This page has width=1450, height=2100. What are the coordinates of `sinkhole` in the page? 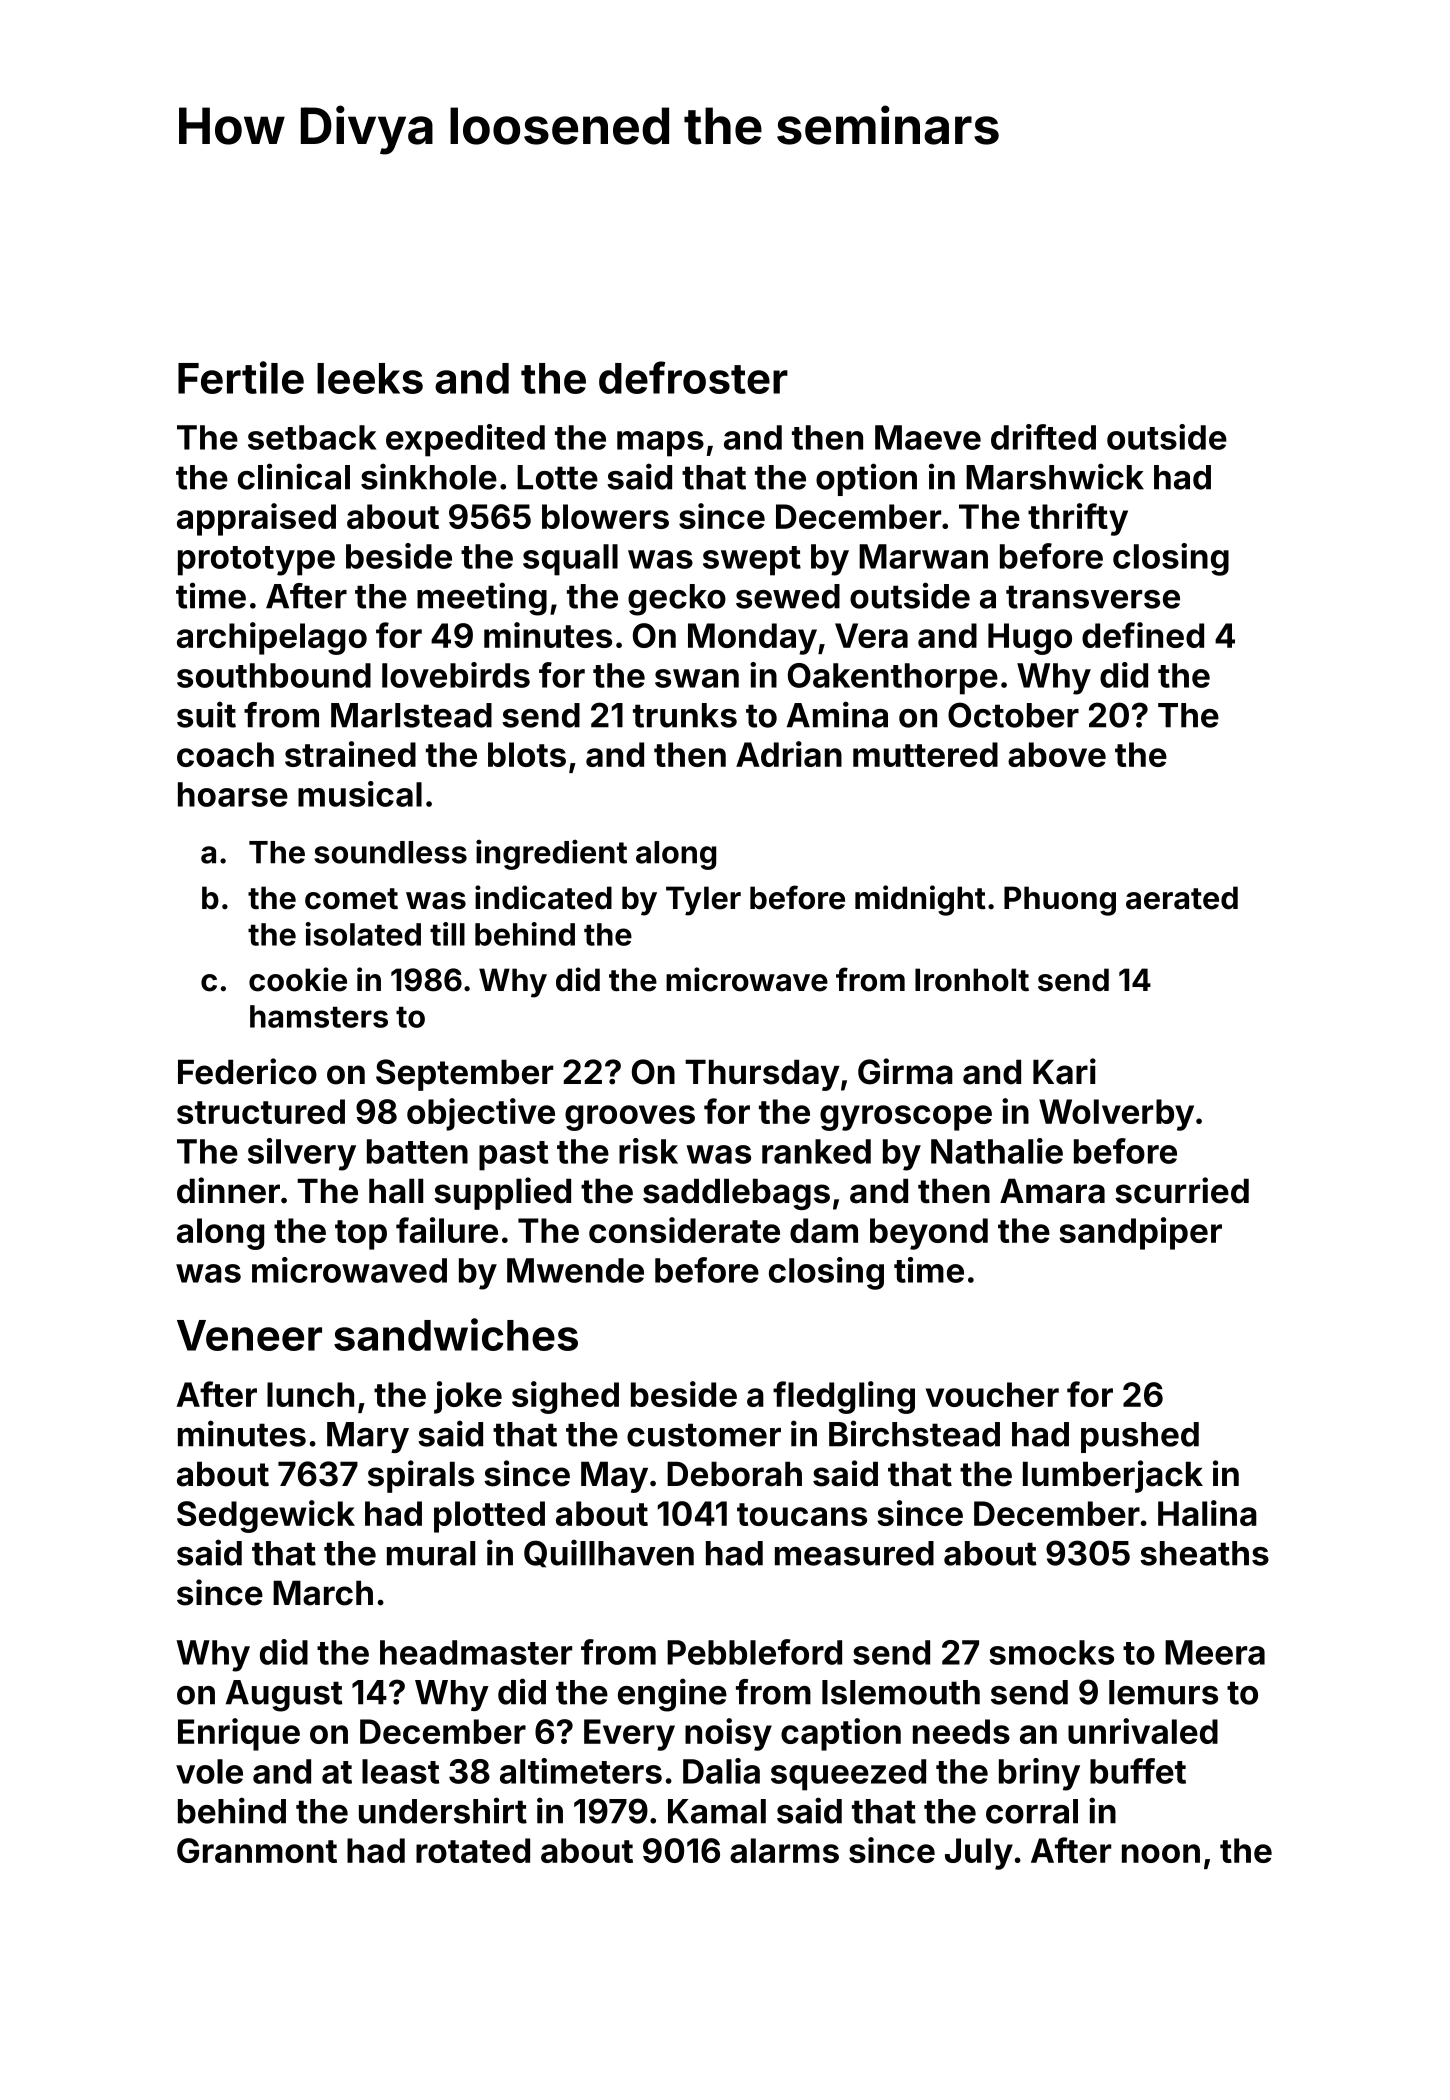 It's located at (429, 476).
